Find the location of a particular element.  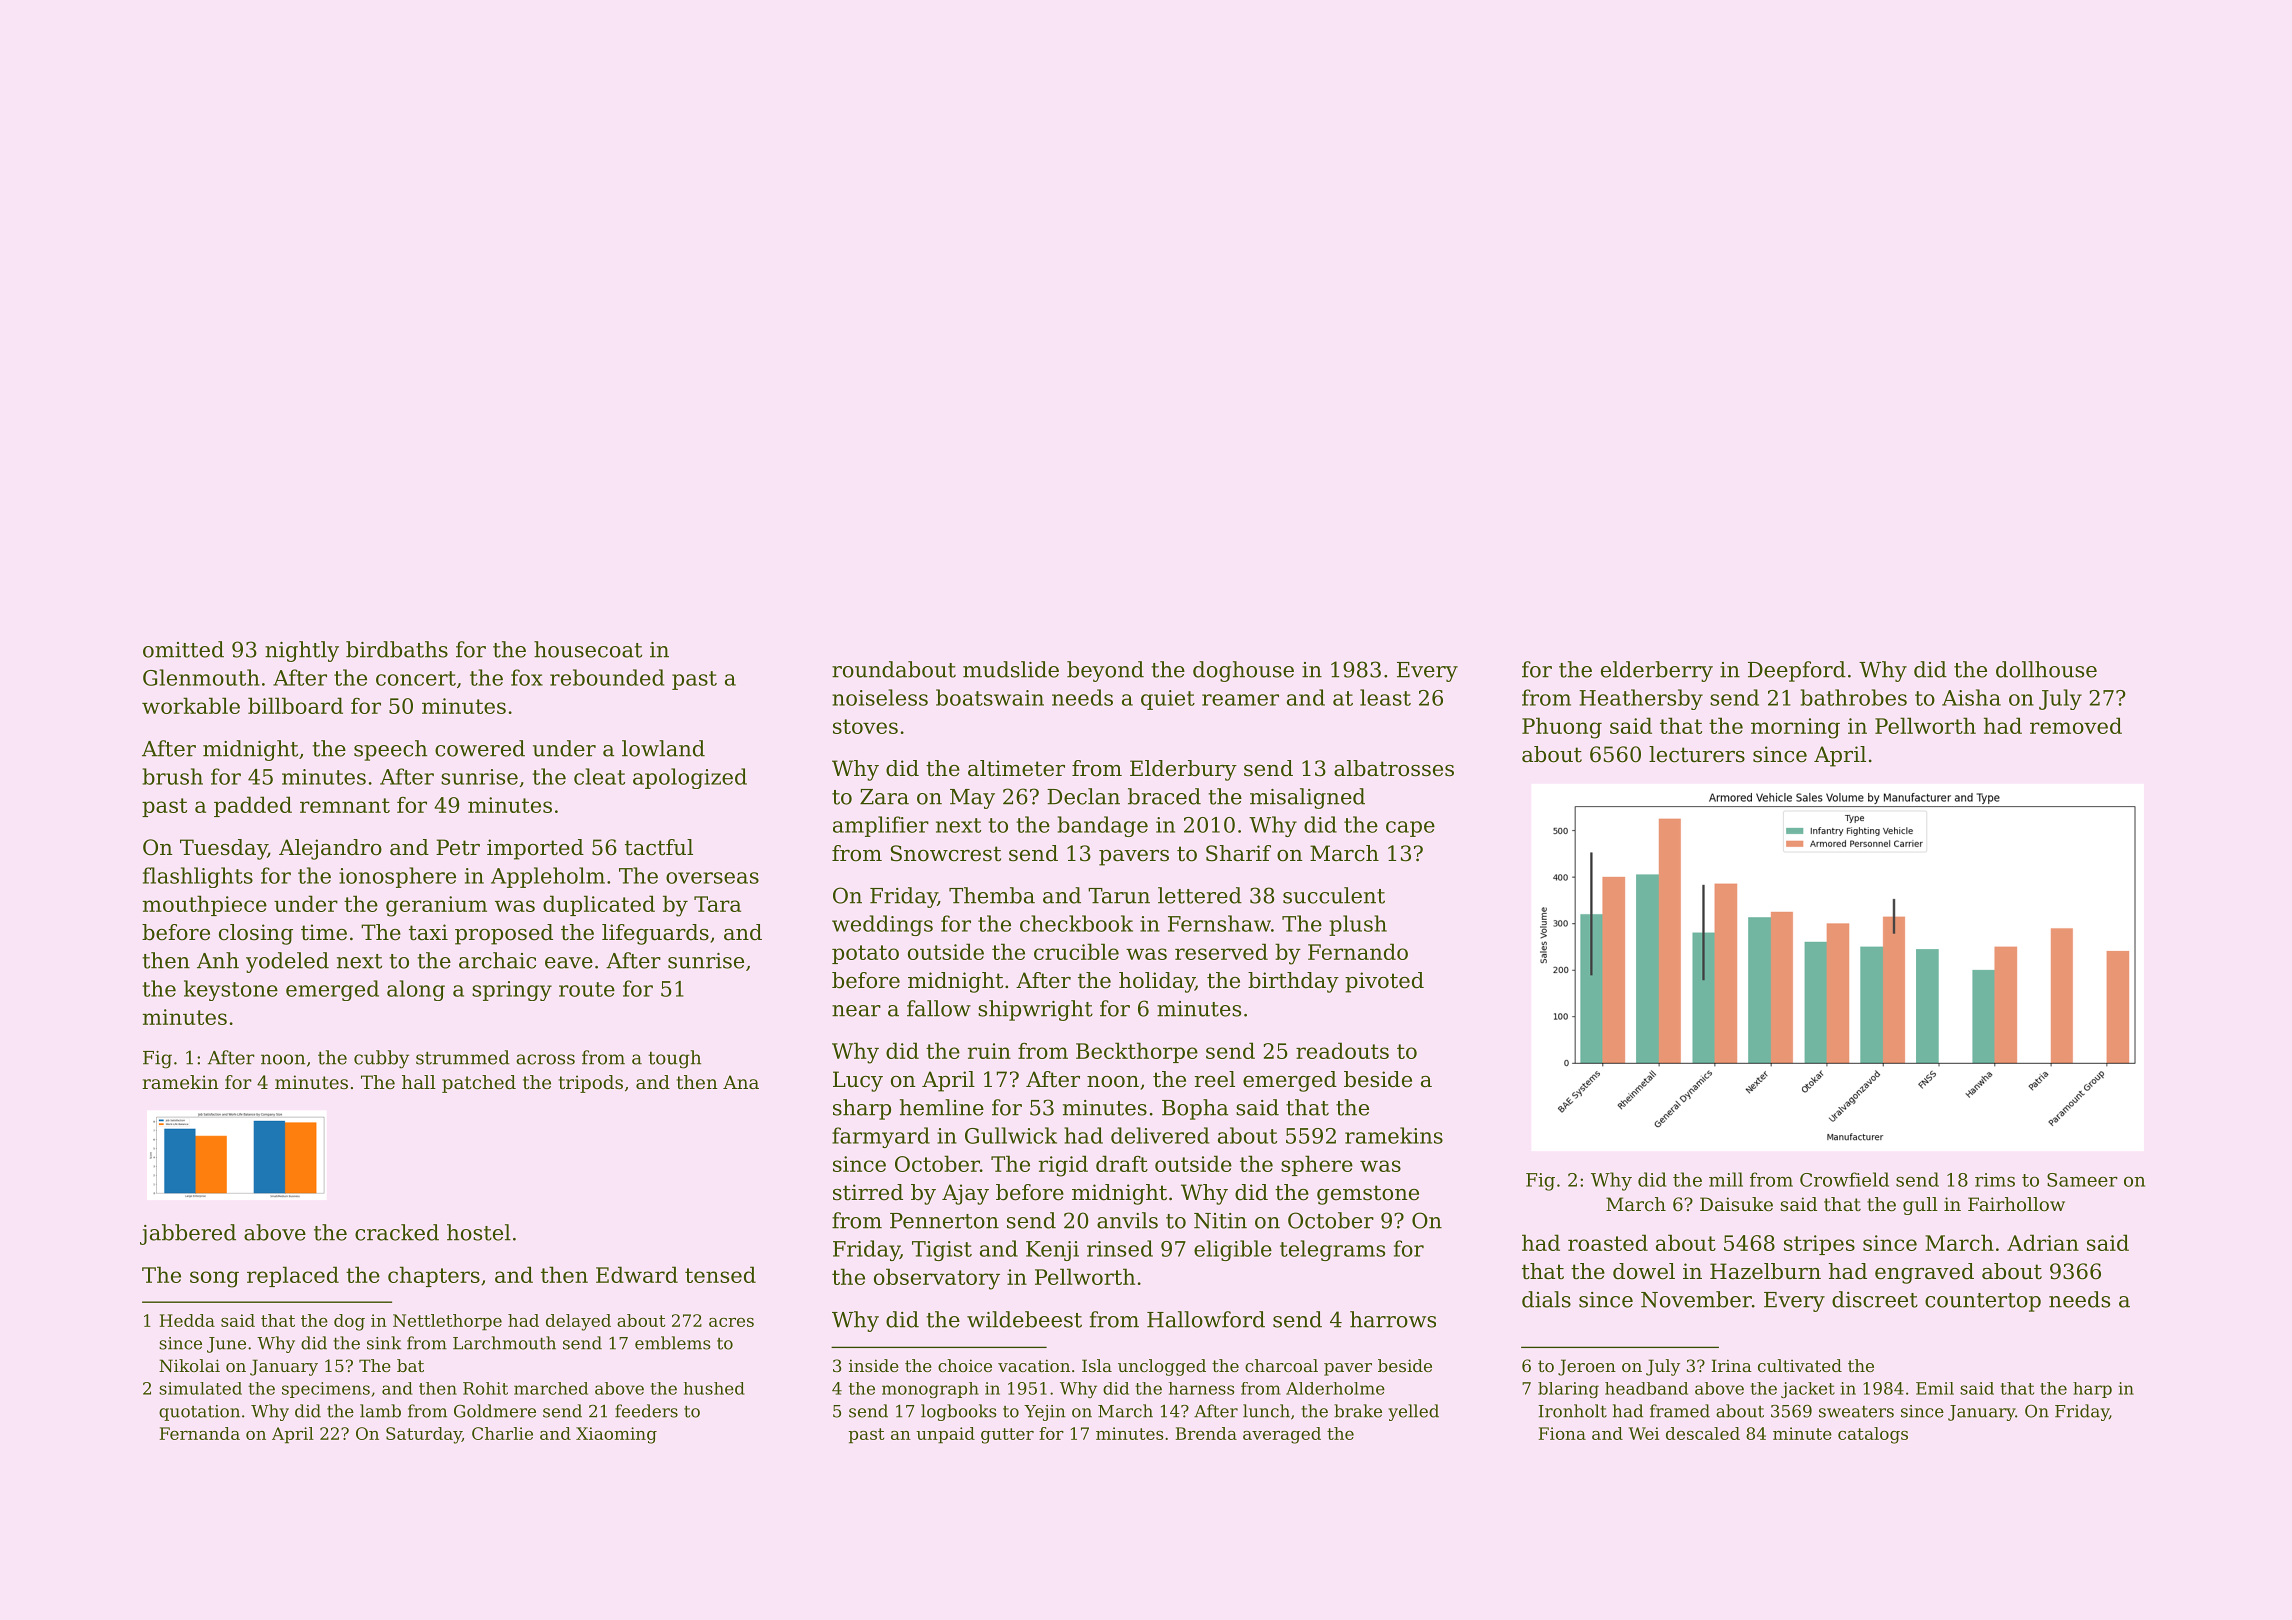

replaced is located at coordinates (293, 1276).
